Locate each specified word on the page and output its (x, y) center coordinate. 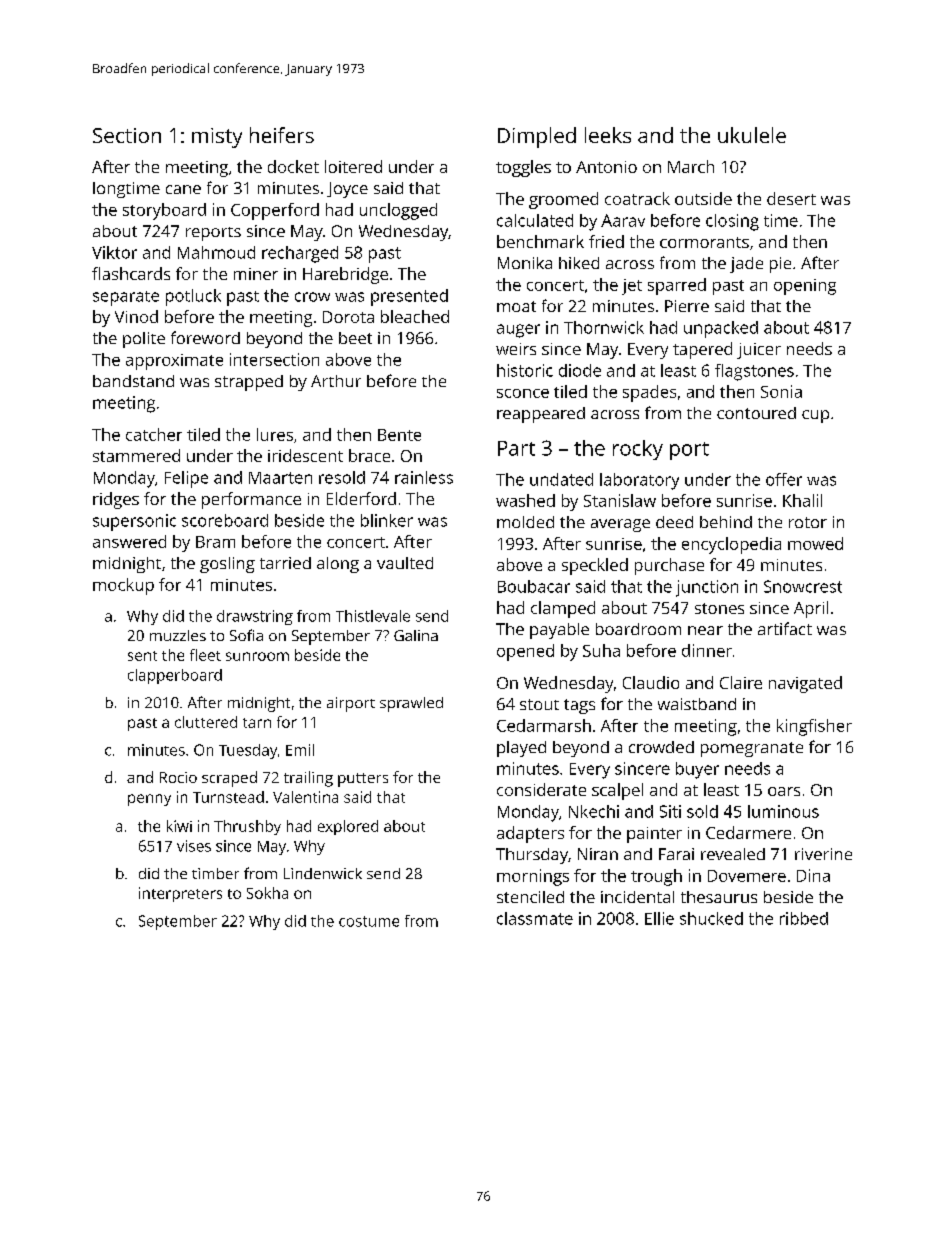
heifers (282, 135)
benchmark (540, 241)
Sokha (267, 893)
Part (516, 448)
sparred (677, 286)
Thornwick (604, 327)
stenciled (530, 897)
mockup (123, 586)
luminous (783, 811)
